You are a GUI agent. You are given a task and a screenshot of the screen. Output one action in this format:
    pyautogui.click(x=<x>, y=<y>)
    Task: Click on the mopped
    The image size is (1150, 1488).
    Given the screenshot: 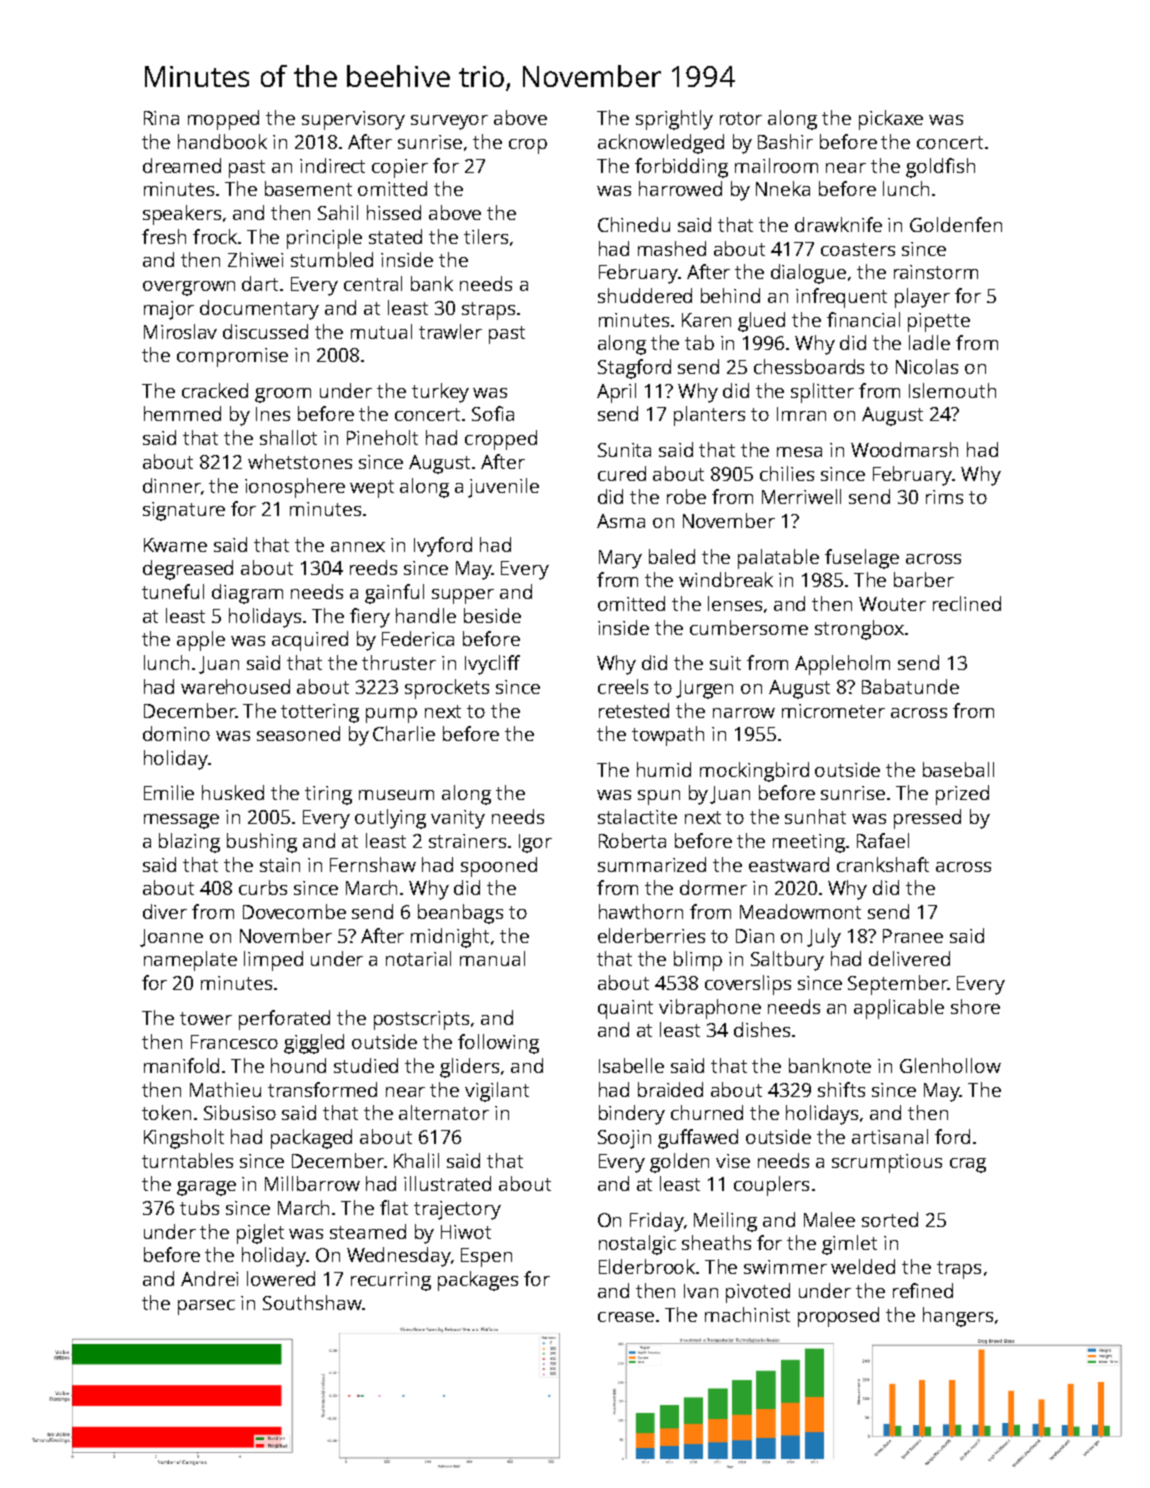 What is the action you would take?
    pyautogui.click(x=223, y=120)
